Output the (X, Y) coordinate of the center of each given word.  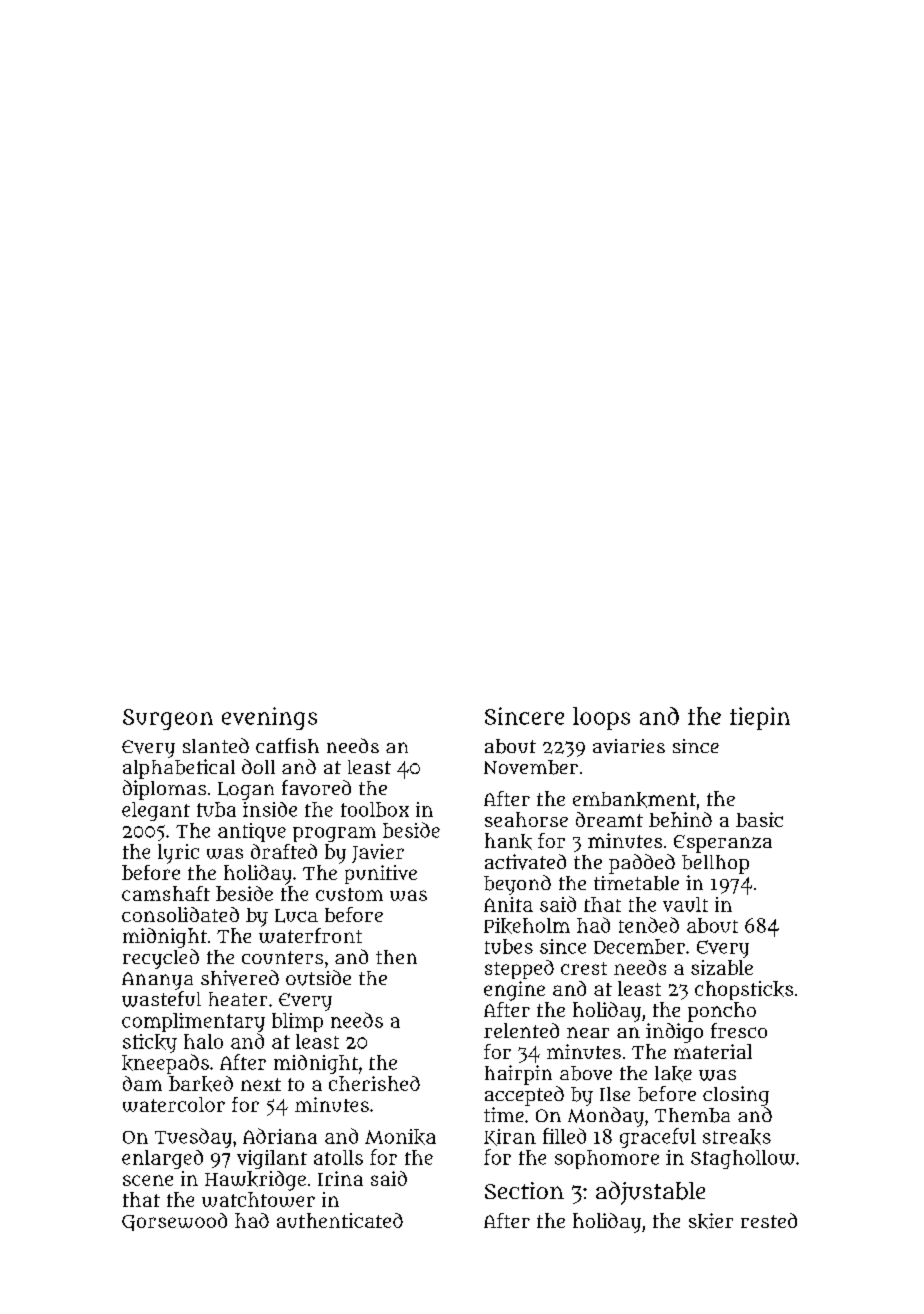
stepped (519, 969)
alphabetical (179, 769)
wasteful (161, 999)
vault (685, 904)
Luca (296, 916)
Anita (508, 904)
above (586, 1073)
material (713, 1051)
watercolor (174, 1104)
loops (601, 718)
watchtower (258, 1199)
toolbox (375, 809)
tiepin (760, 718)
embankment (634, 800)
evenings (269, 718)
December (639, 946)
